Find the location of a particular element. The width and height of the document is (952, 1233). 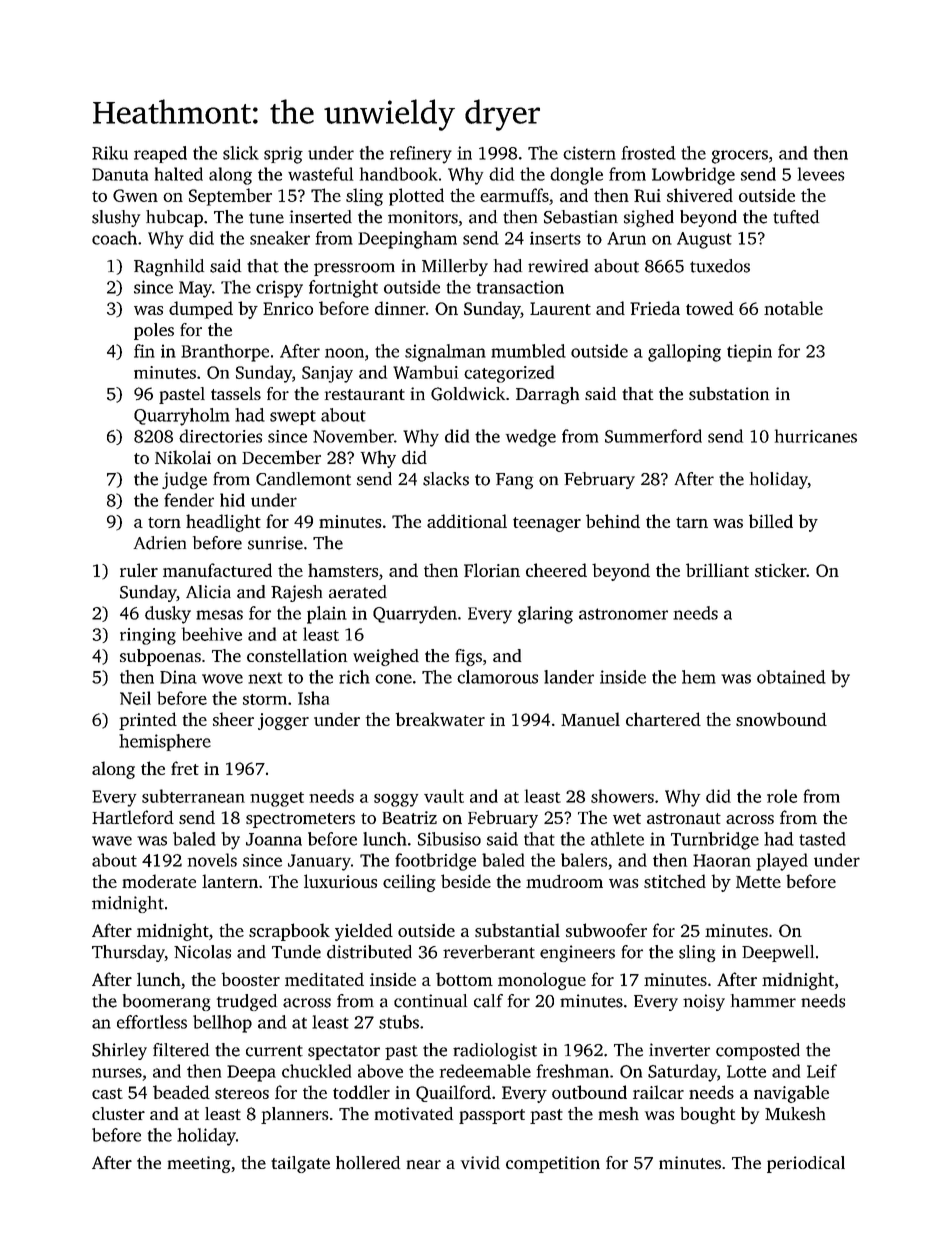

handbook is located at coordinates (399, 174).
